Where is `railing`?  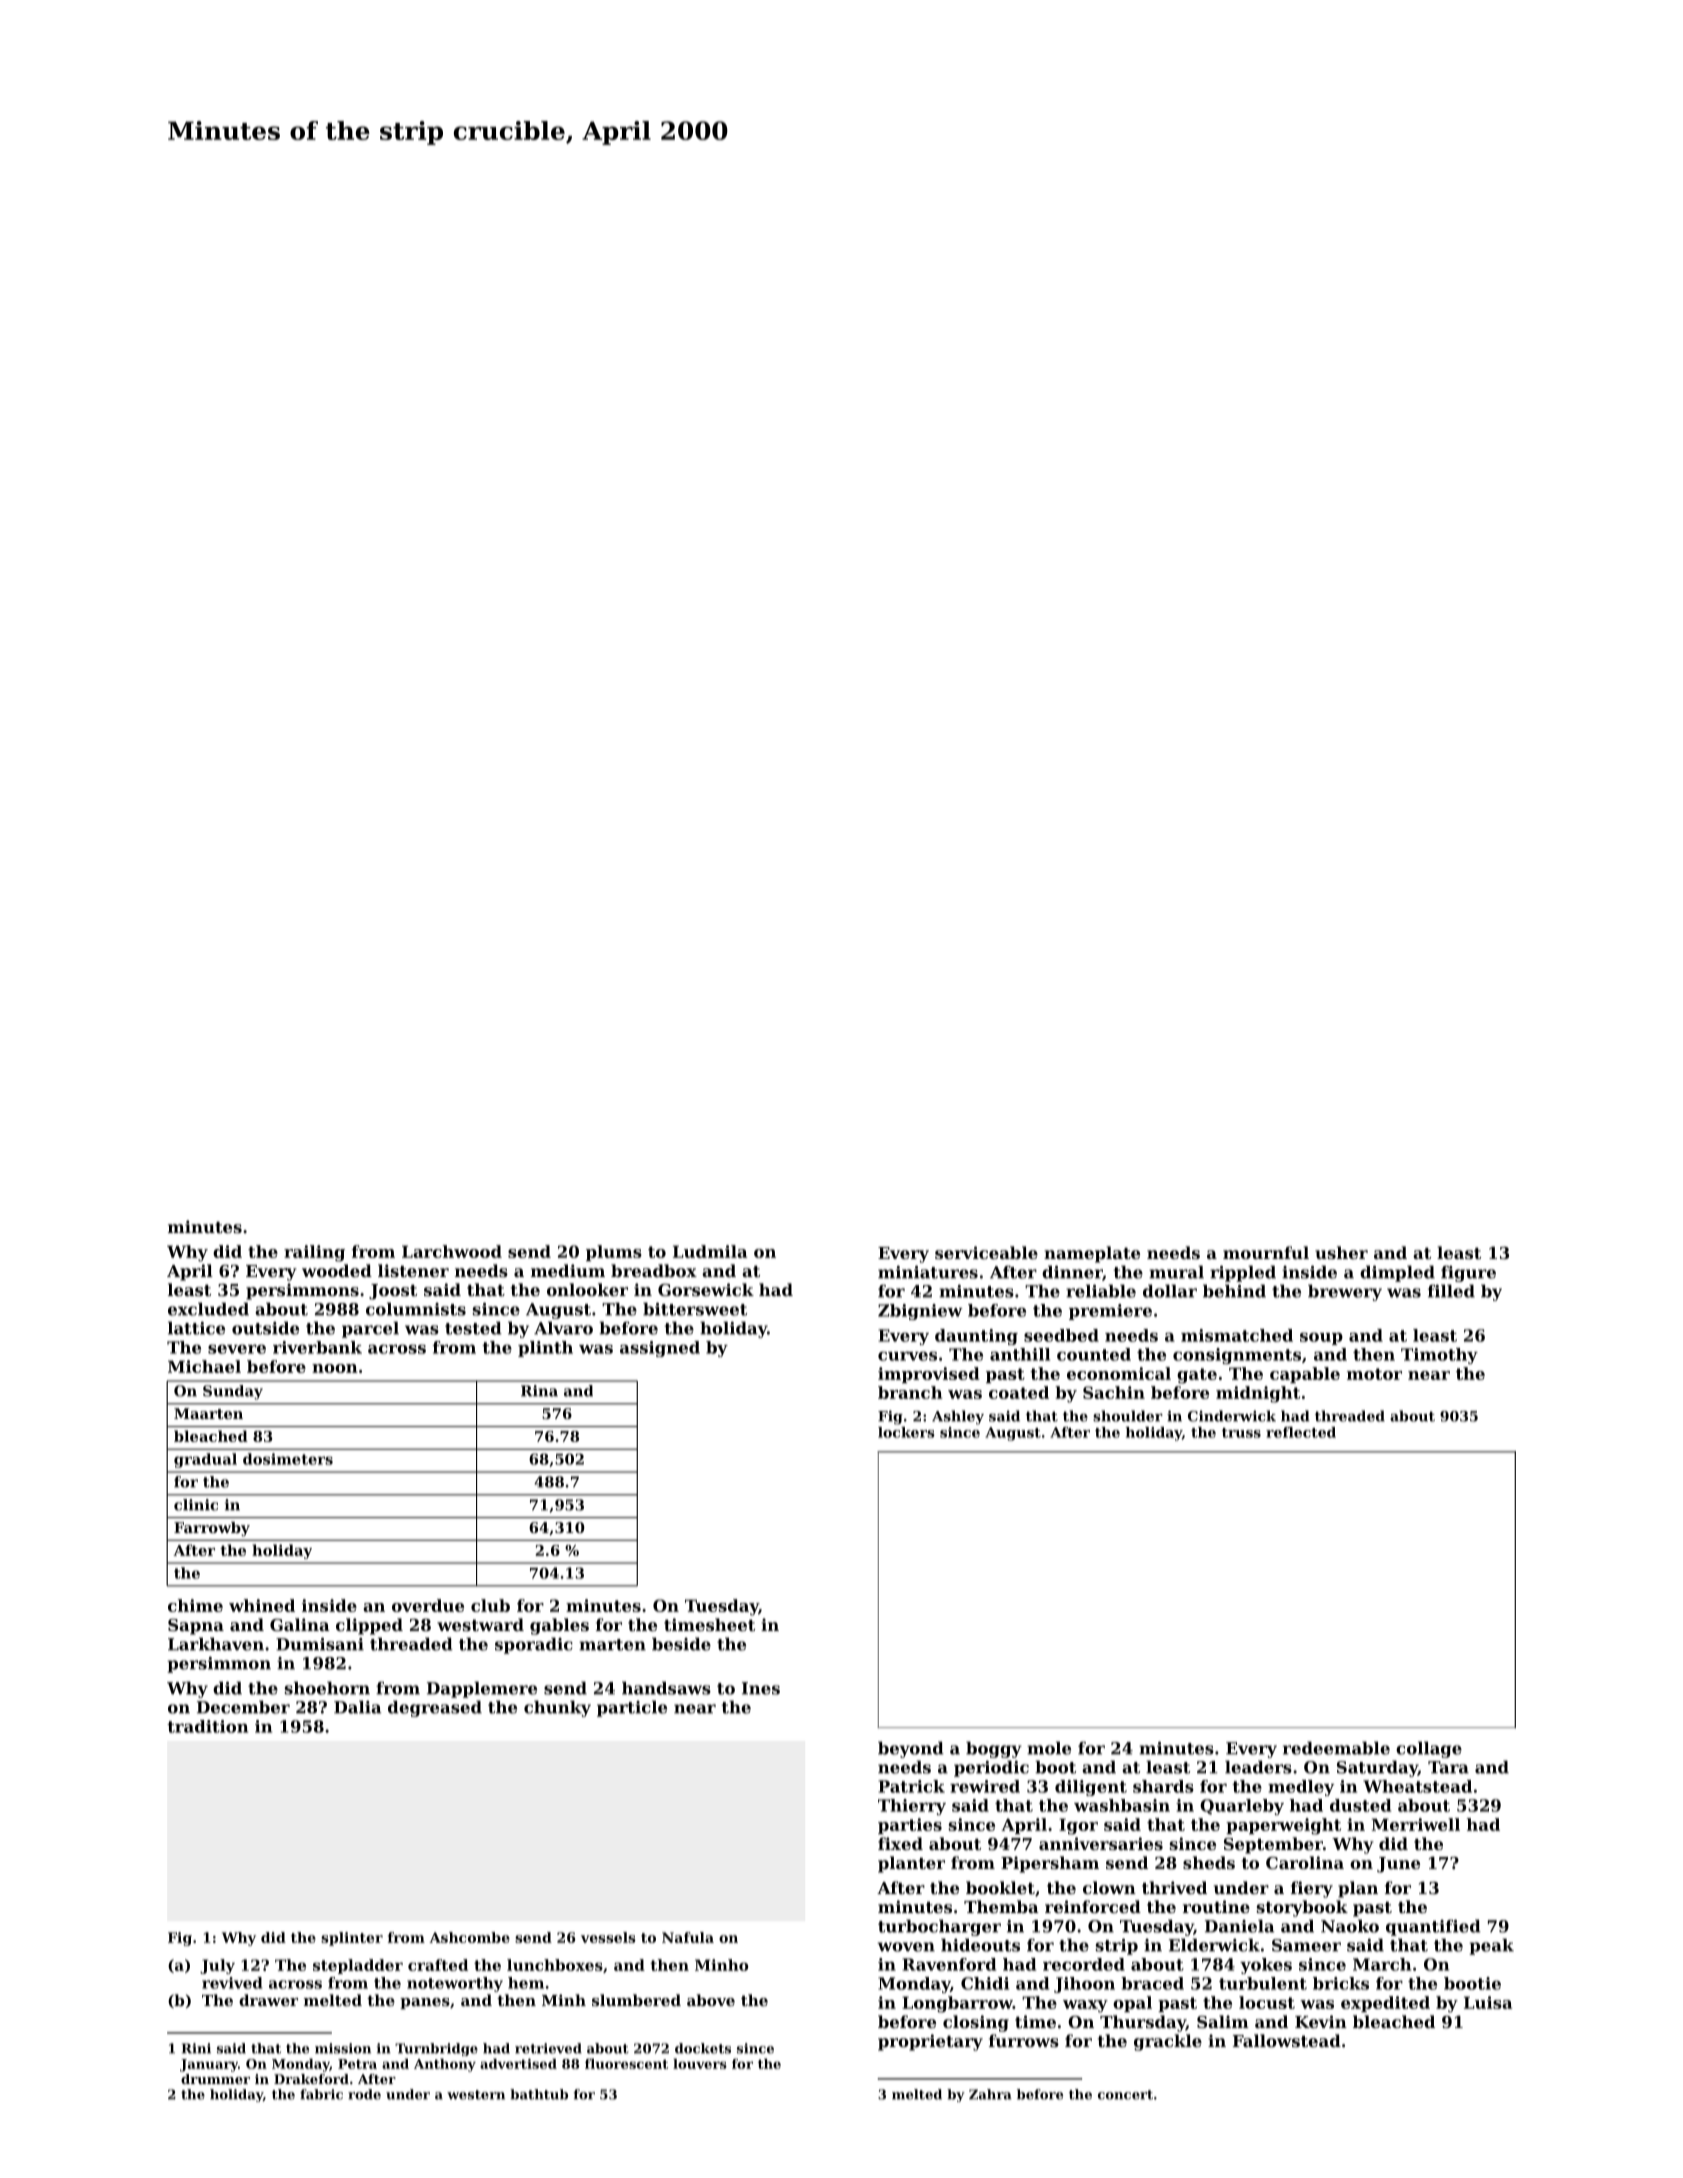
railing is located at coordinates (314, 1253).
